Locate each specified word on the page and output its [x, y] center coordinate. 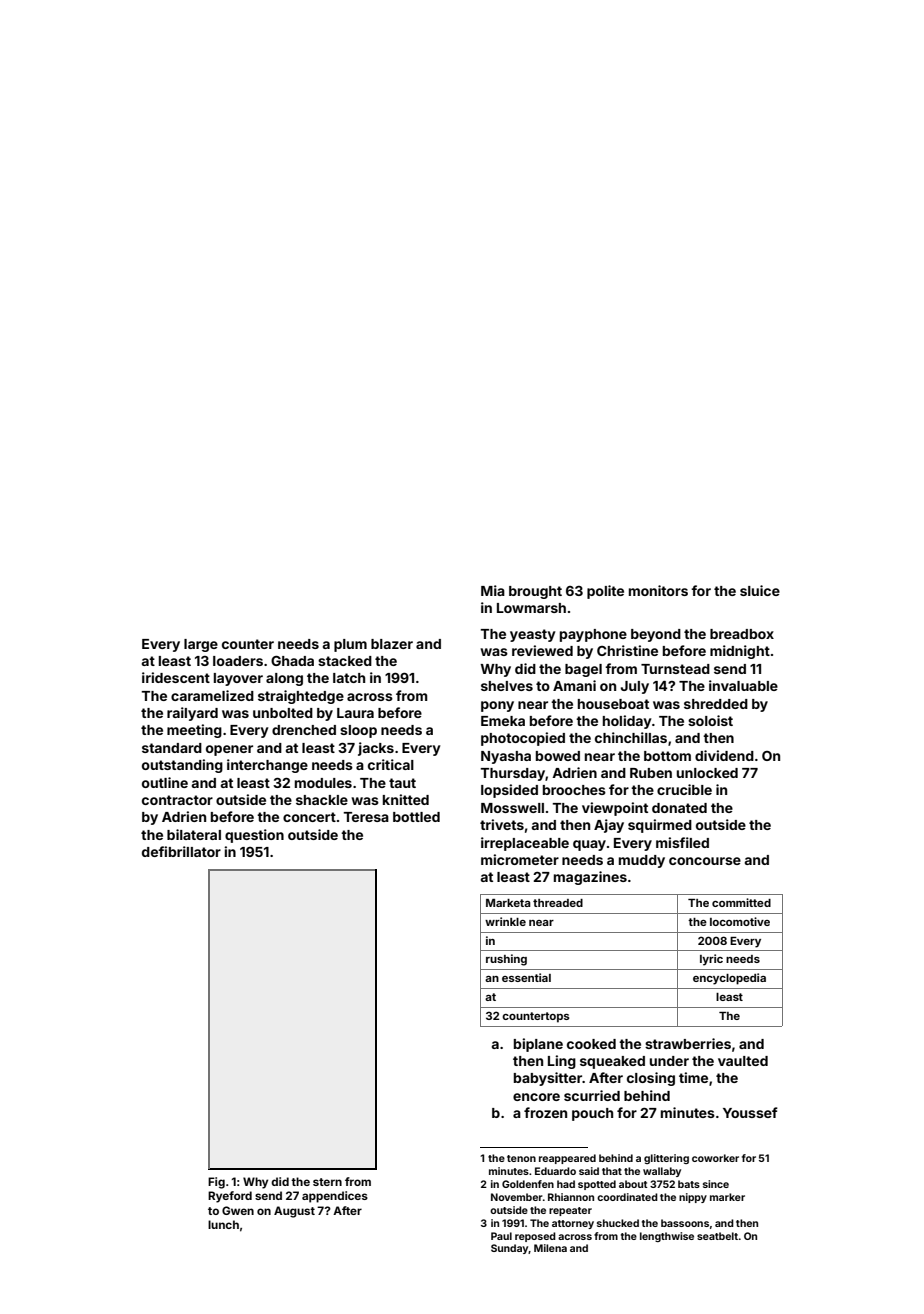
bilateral [194, 834]
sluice [760, 590]
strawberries [688, 1043]
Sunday [510, 1249]
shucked [618, 1223]
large [201, 645]
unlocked [707, 773]
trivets [502, 824]
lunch [223, 1224]
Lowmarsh [531, 608]
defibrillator [181, 851]
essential [526, 977]
